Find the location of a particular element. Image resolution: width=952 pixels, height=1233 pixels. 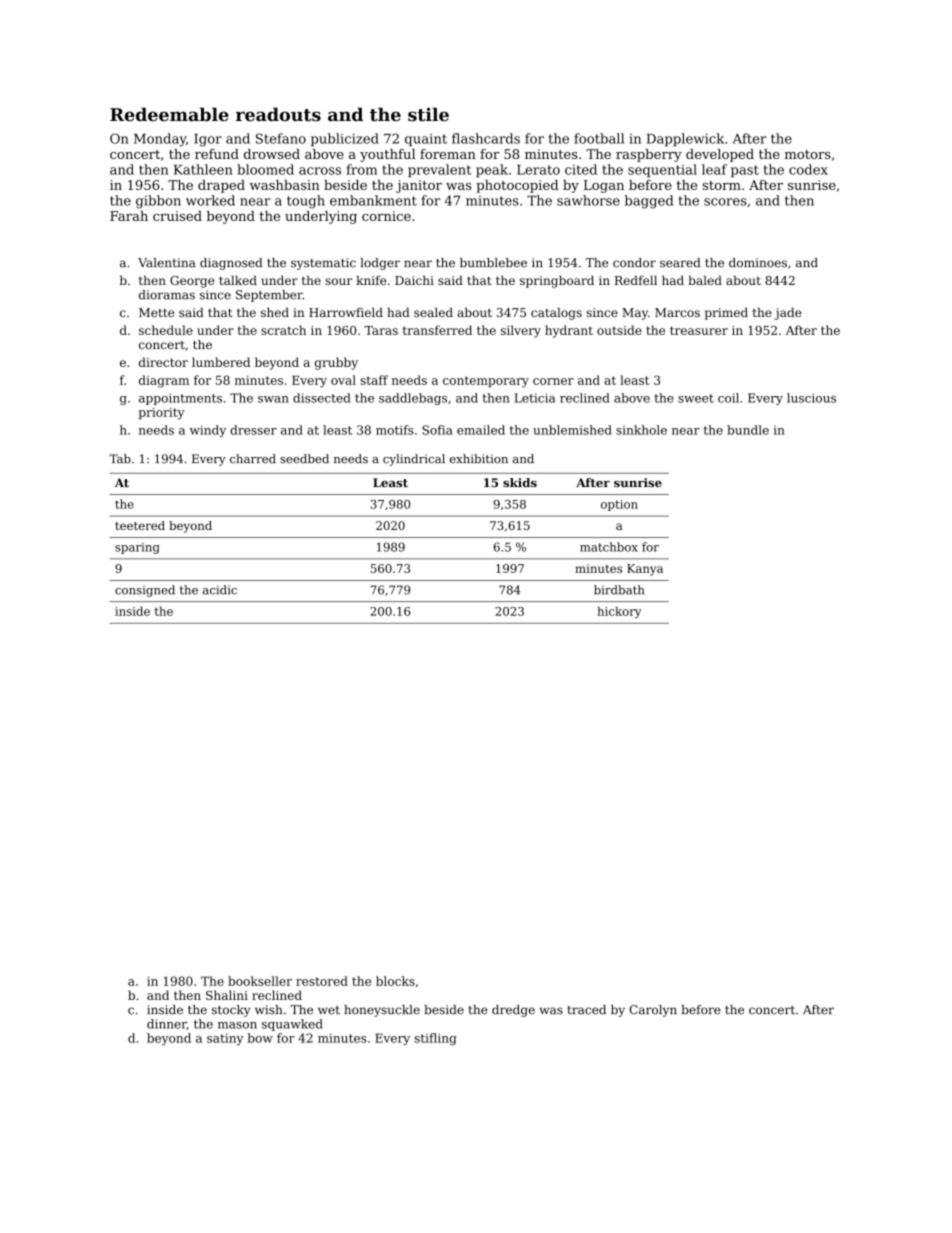

traced is located at coordinates (586, 1010).
